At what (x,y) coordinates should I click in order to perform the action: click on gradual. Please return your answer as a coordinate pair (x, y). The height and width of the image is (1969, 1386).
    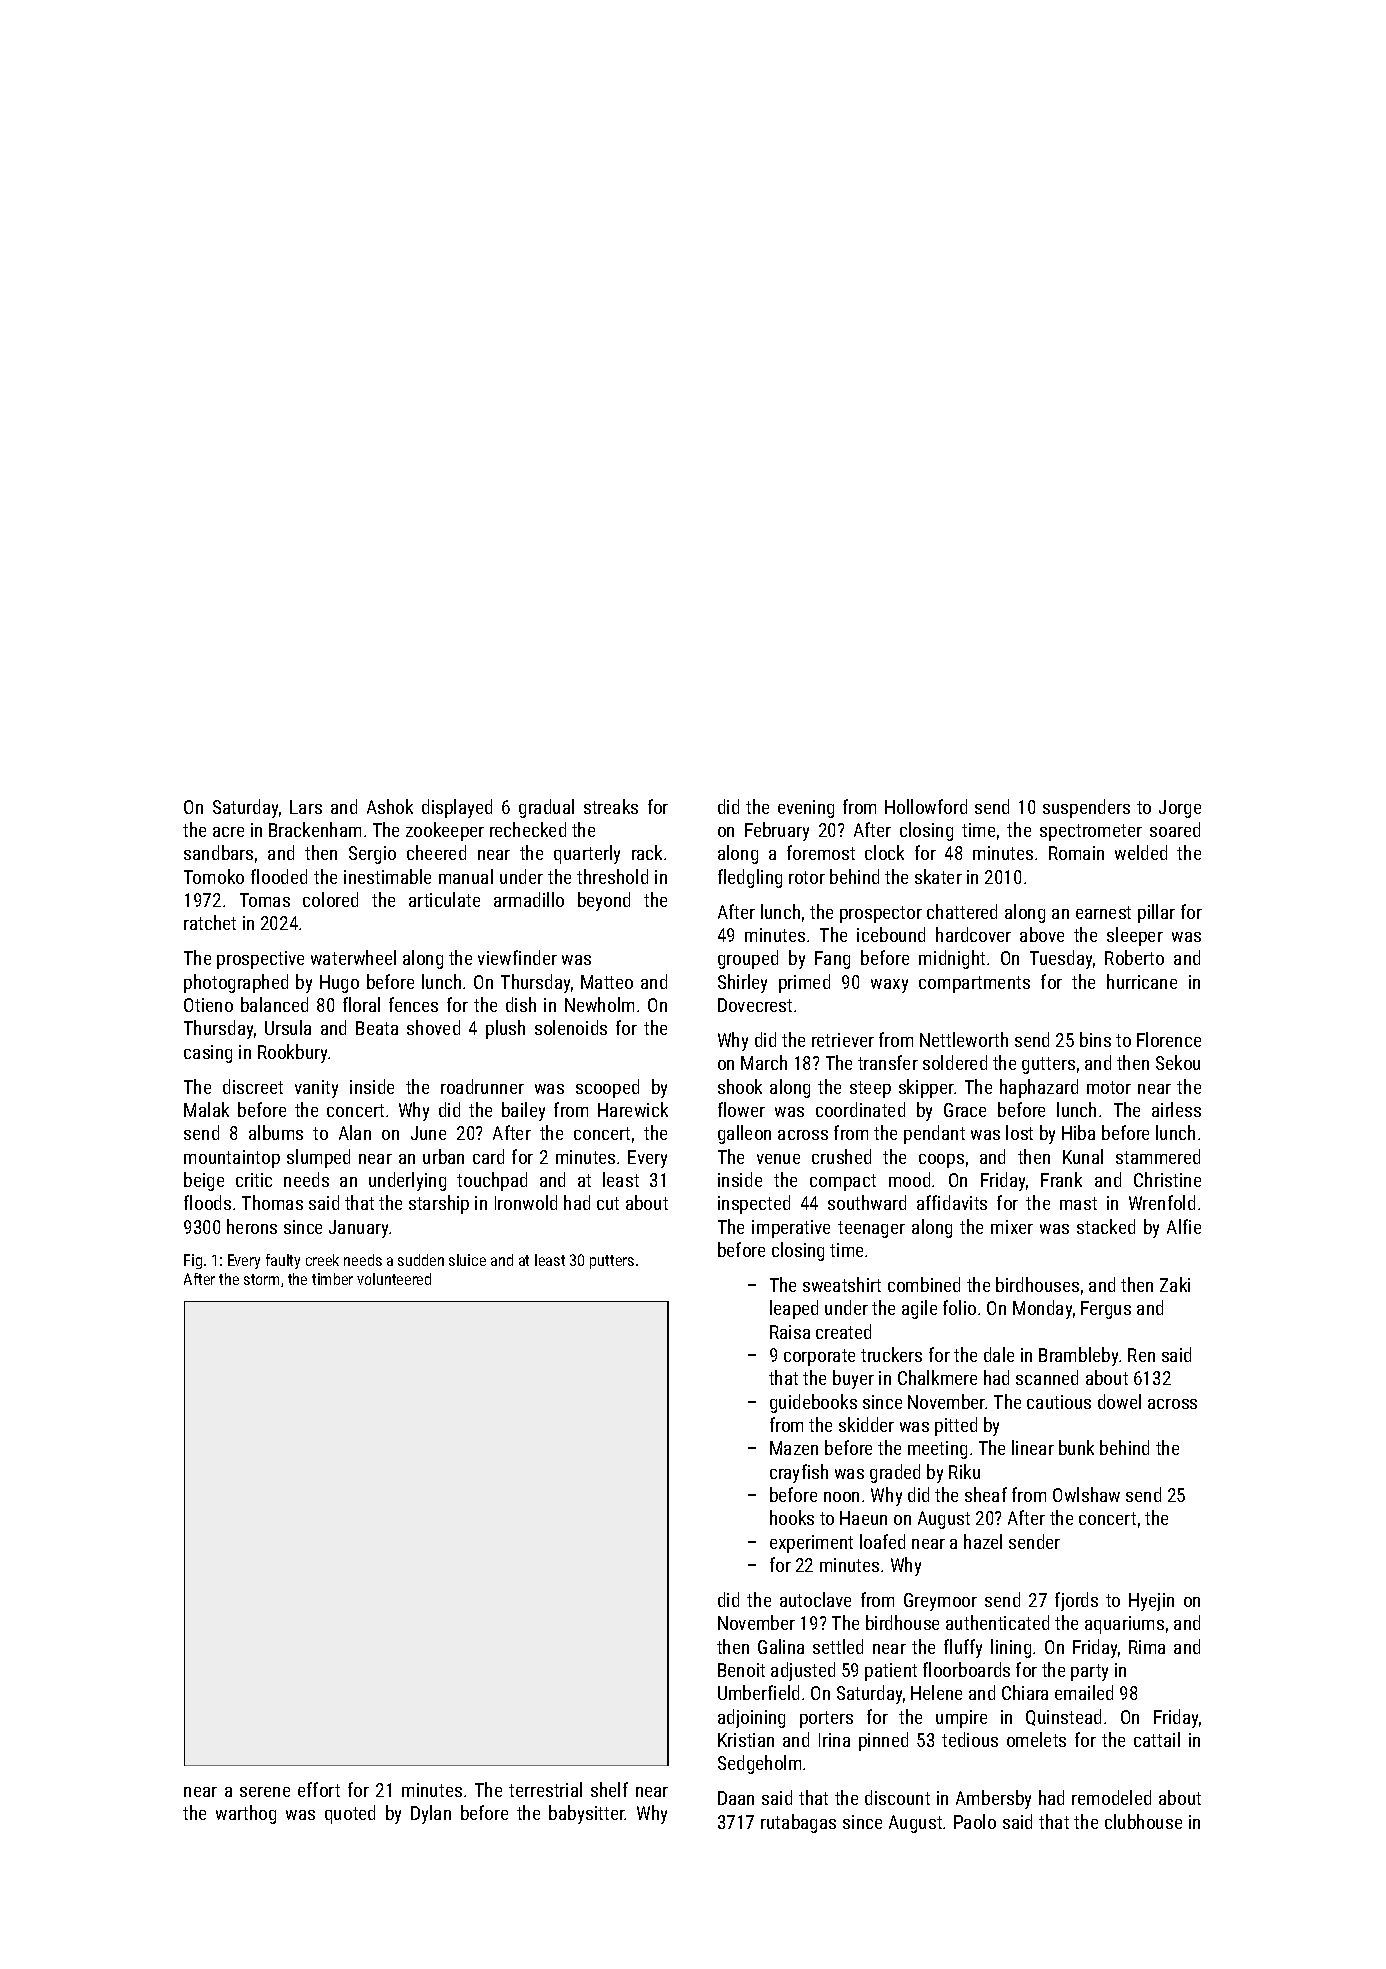
    Looking at the image, I should click on (546, 808).
